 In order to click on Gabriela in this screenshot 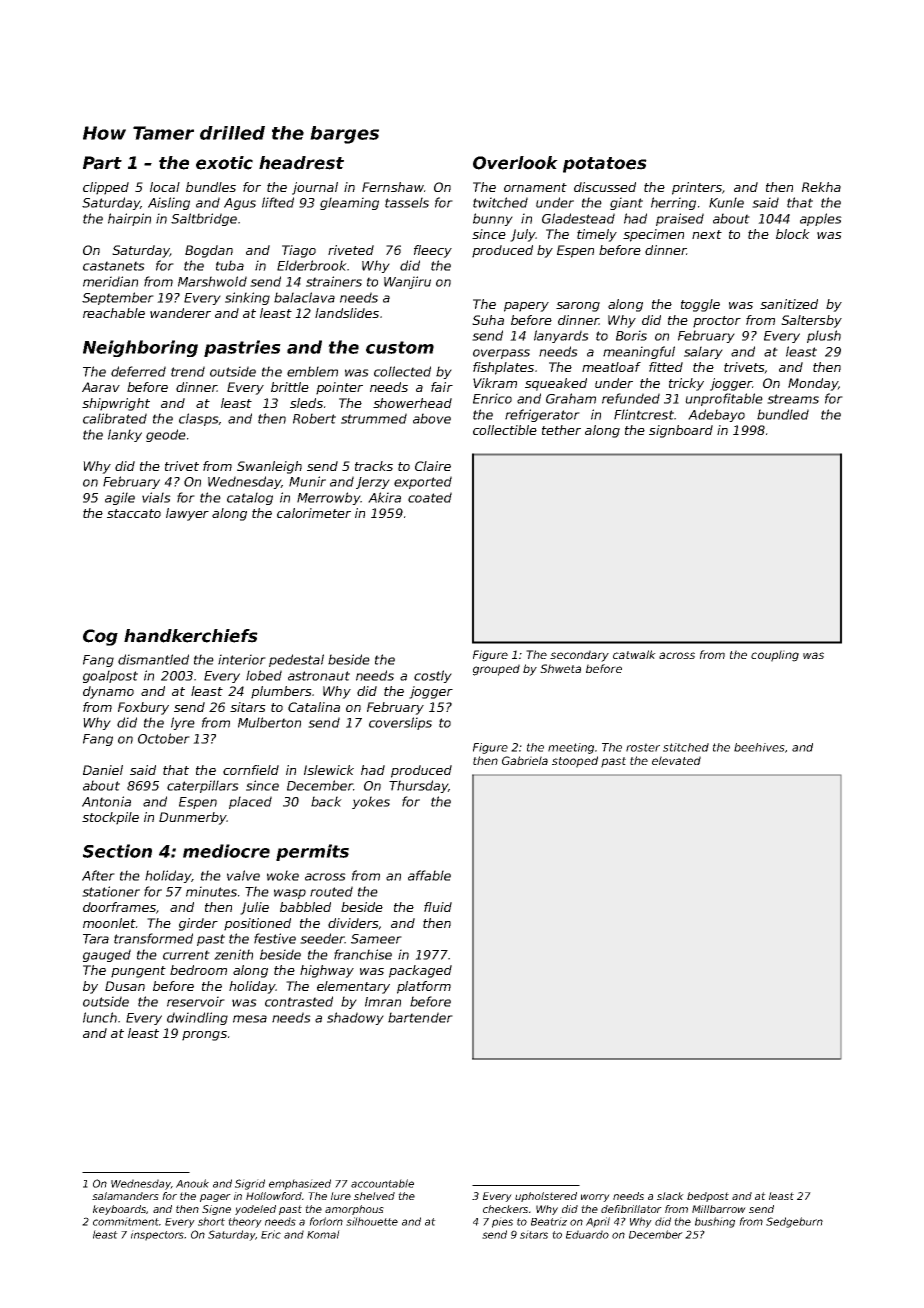, I will do `click(525, 760)`.
